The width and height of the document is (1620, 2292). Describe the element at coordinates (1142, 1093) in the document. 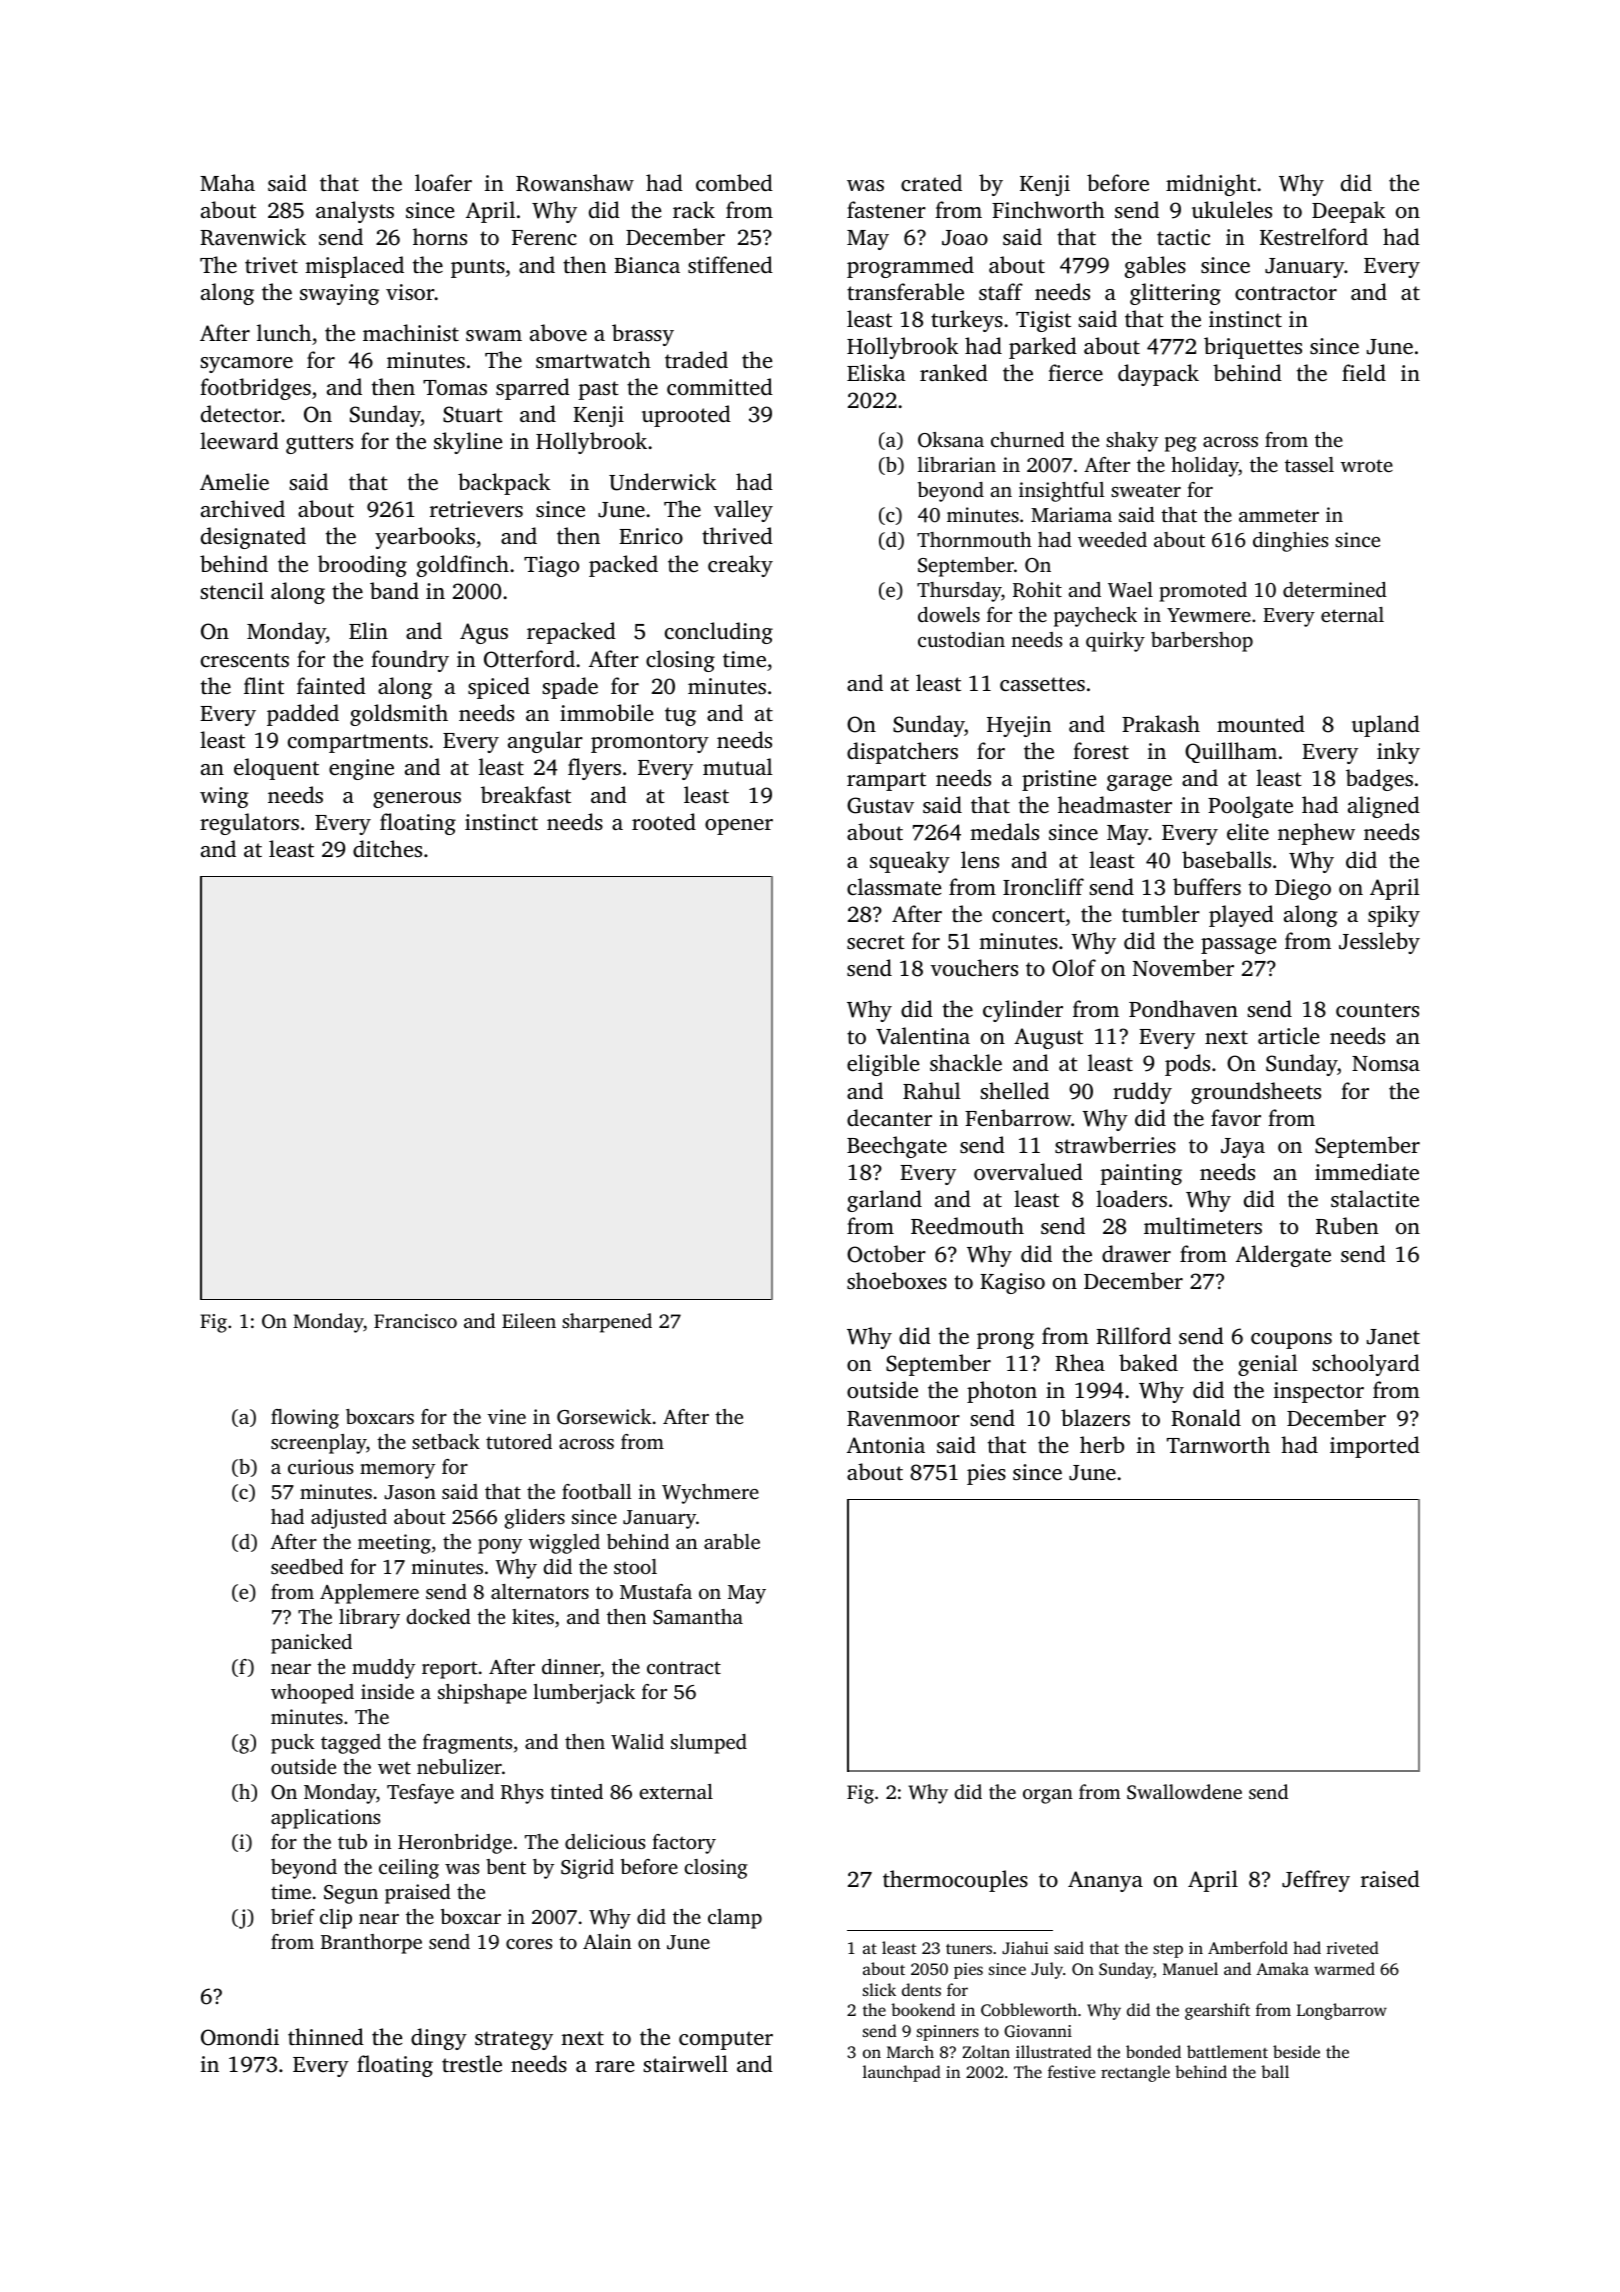

I see `ruddy` at that location.
